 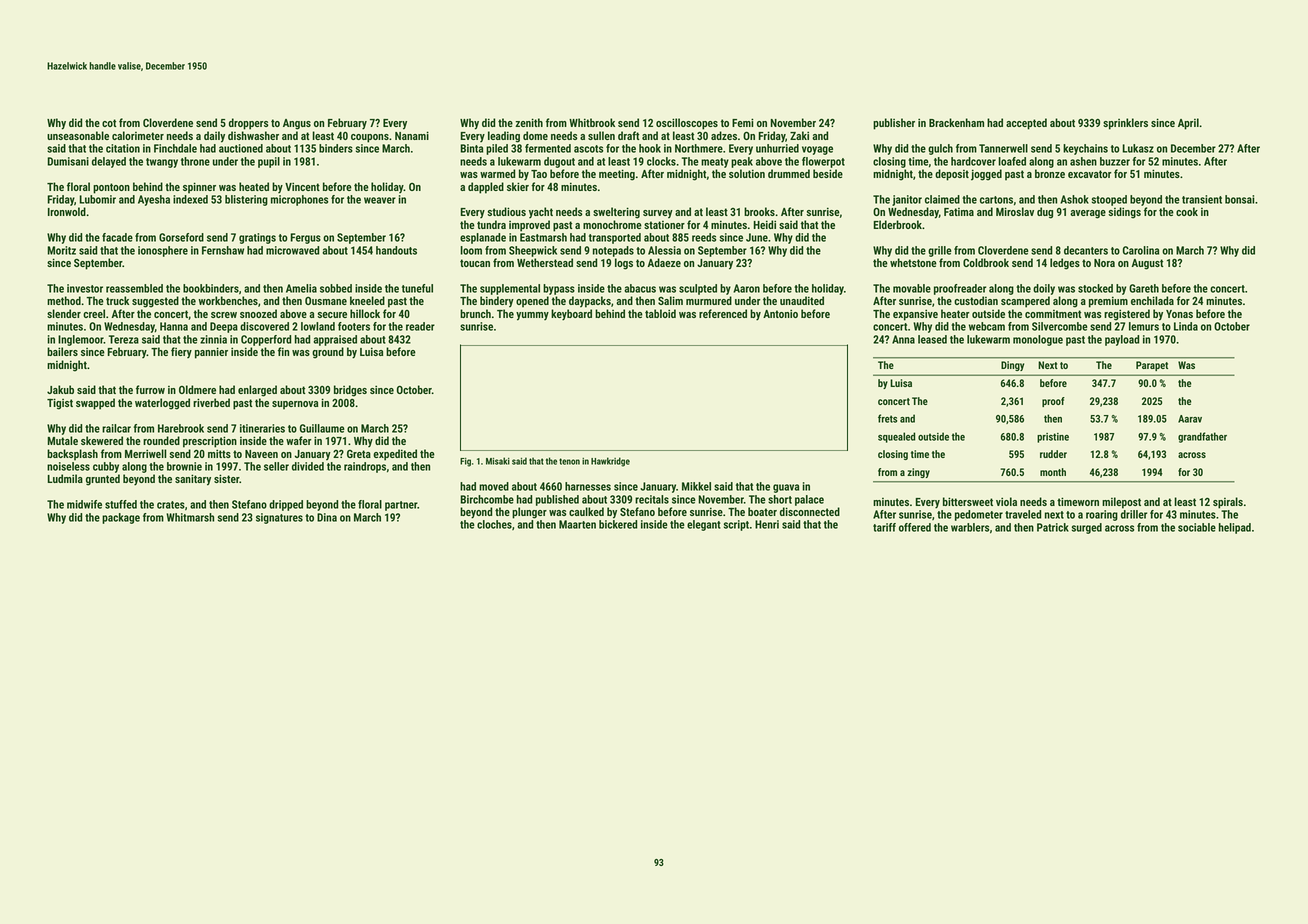 I want to click on Lukasz, so click(x=1138, y=148).
